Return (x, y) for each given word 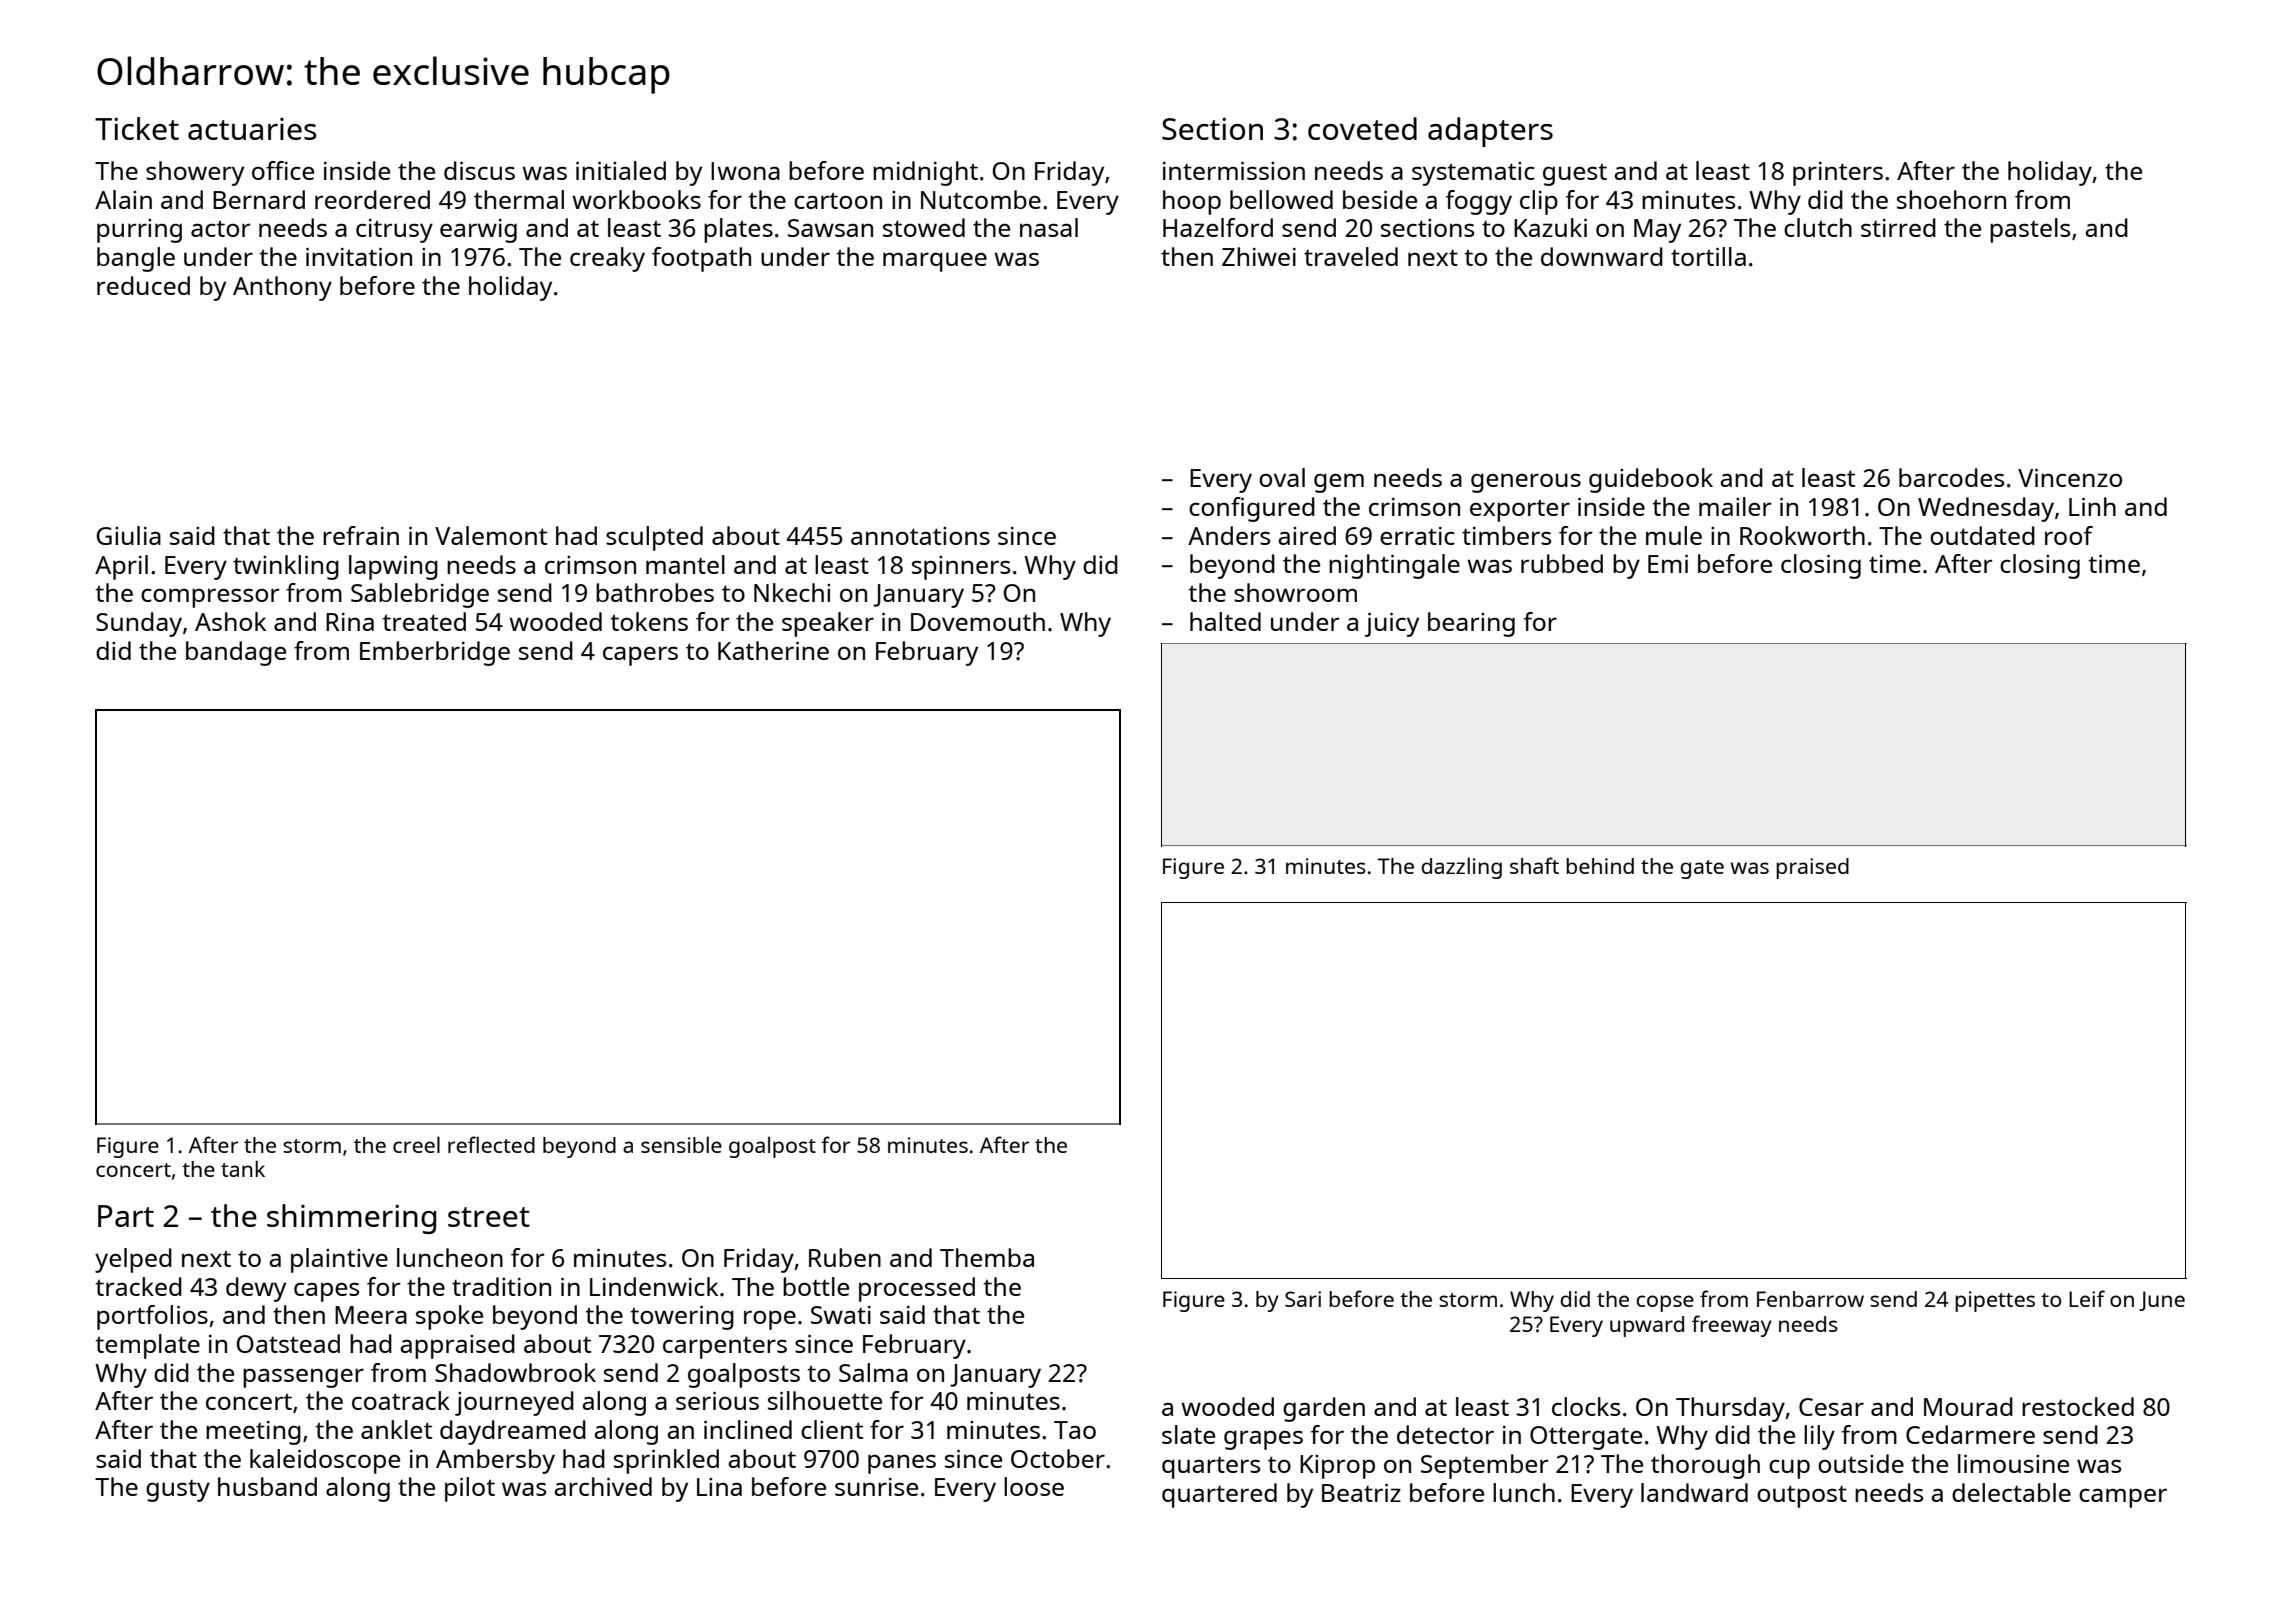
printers (1838, 174)
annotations (920, 536)
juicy (1392, 625)
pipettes (1995, 1301)
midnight (925, 173)
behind (1600, 866)
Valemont (491, 535)
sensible (681, 1144)
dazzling (1462, 868)
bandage (236, 653)
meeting (253, 1433)
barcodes (1951, 477)
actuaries (252, 129)
